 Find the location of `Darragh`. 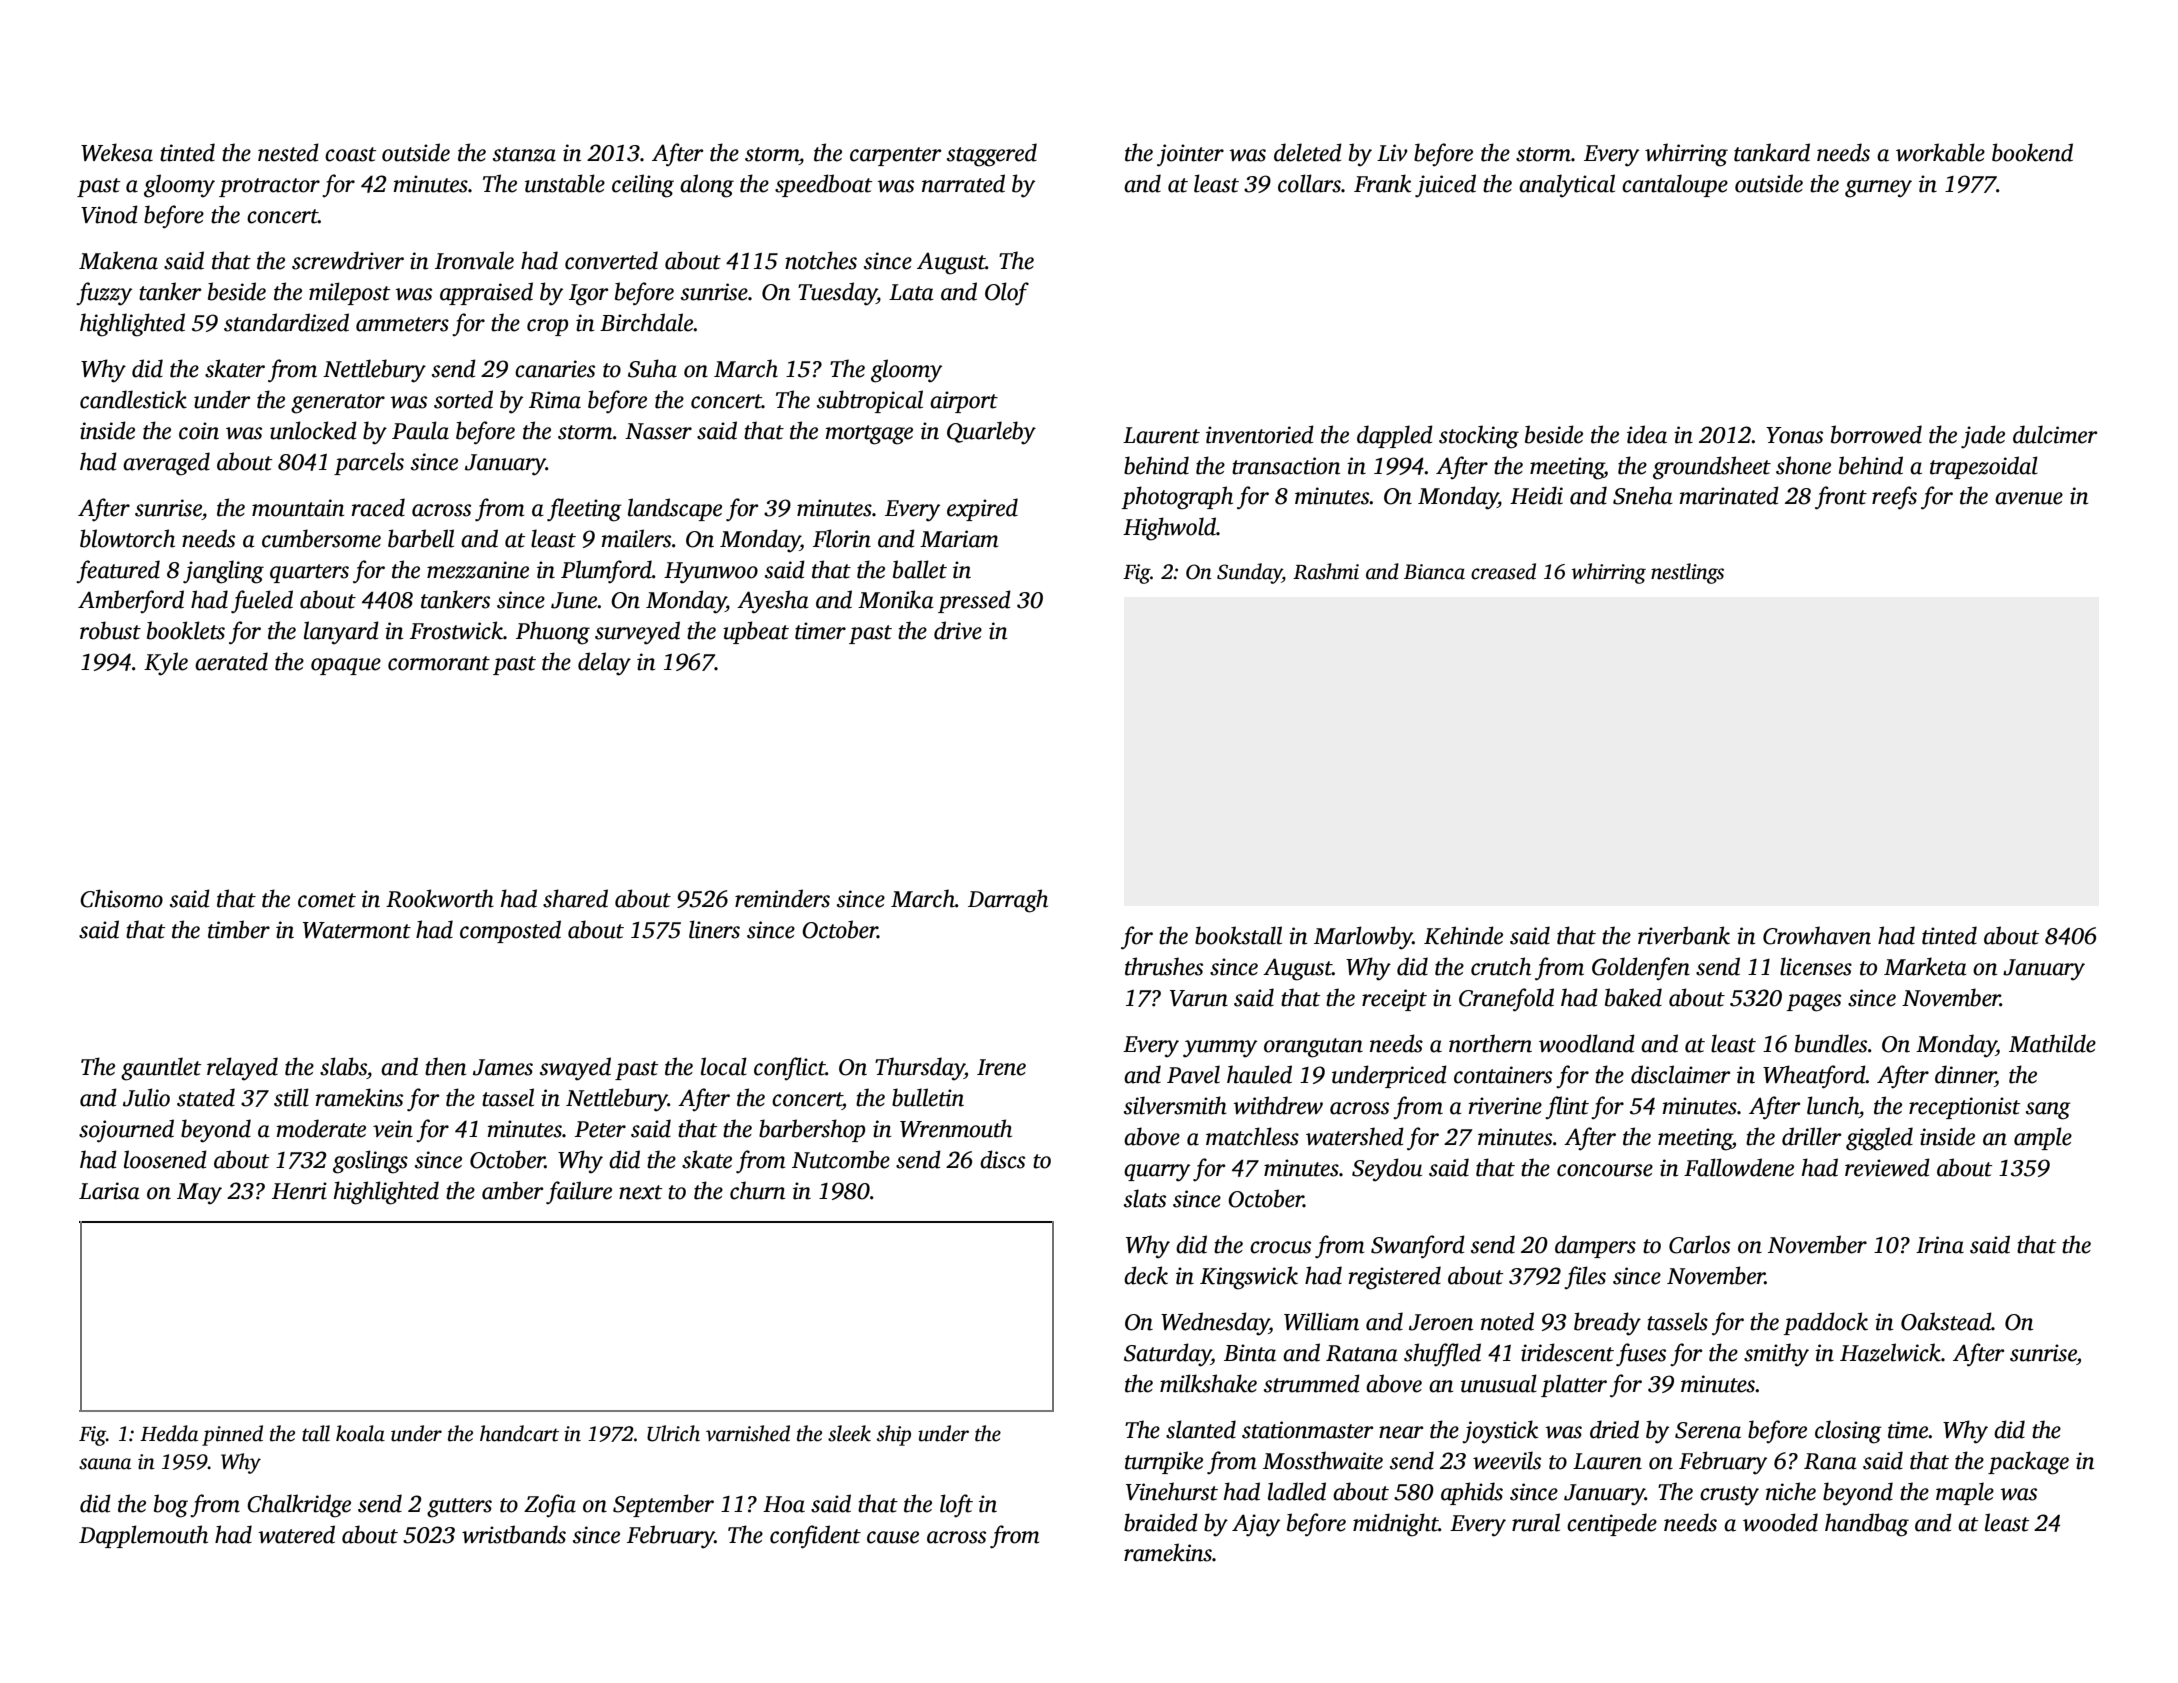

Darragh is located at coordinates (1008, 901).
